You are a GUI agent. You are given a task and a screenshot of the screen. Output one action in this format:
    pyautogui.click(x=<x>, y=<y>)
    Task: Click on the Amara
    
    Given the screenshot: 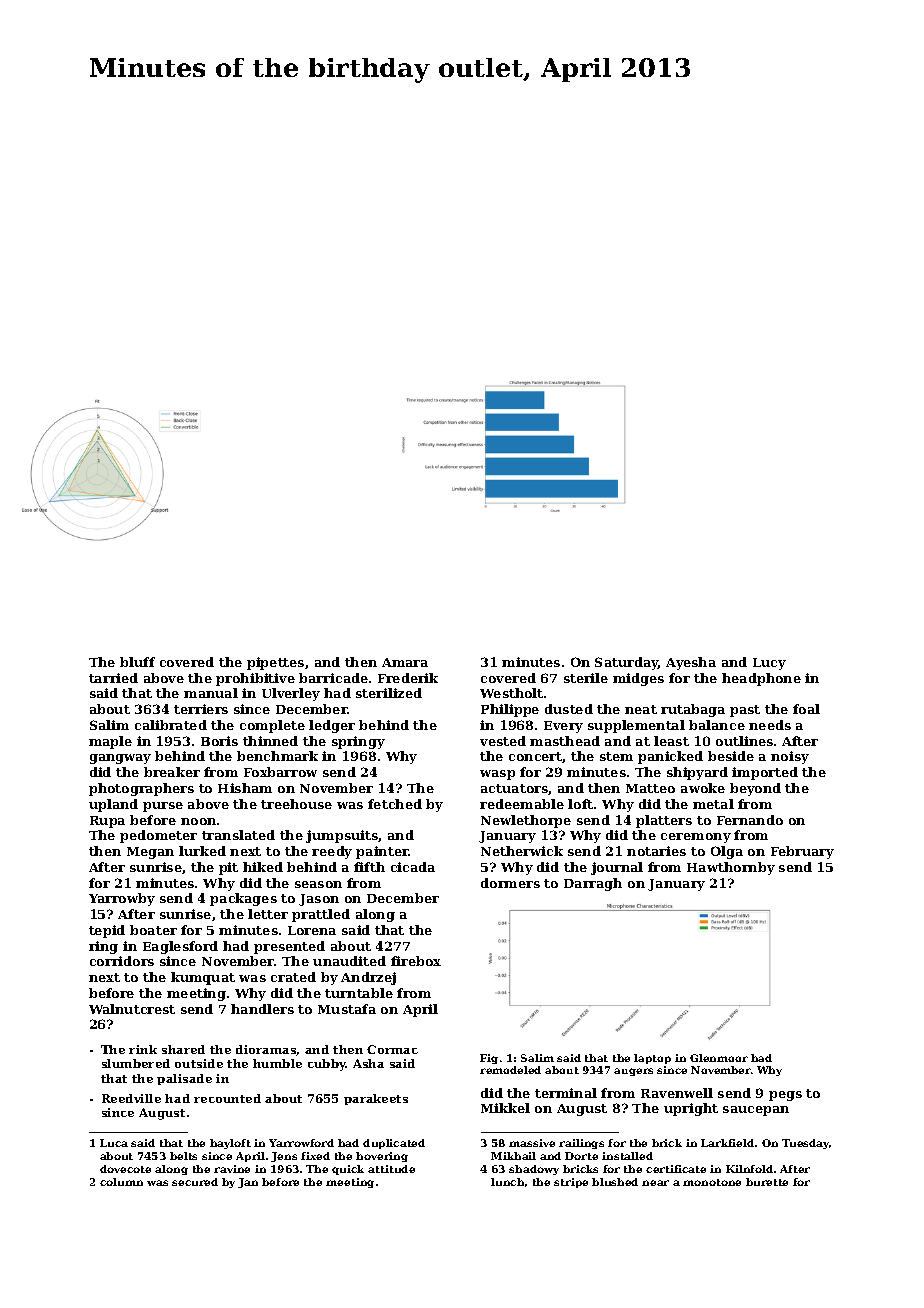 What is the action you would take?
    pyautogui.click(x=405, y=662)
